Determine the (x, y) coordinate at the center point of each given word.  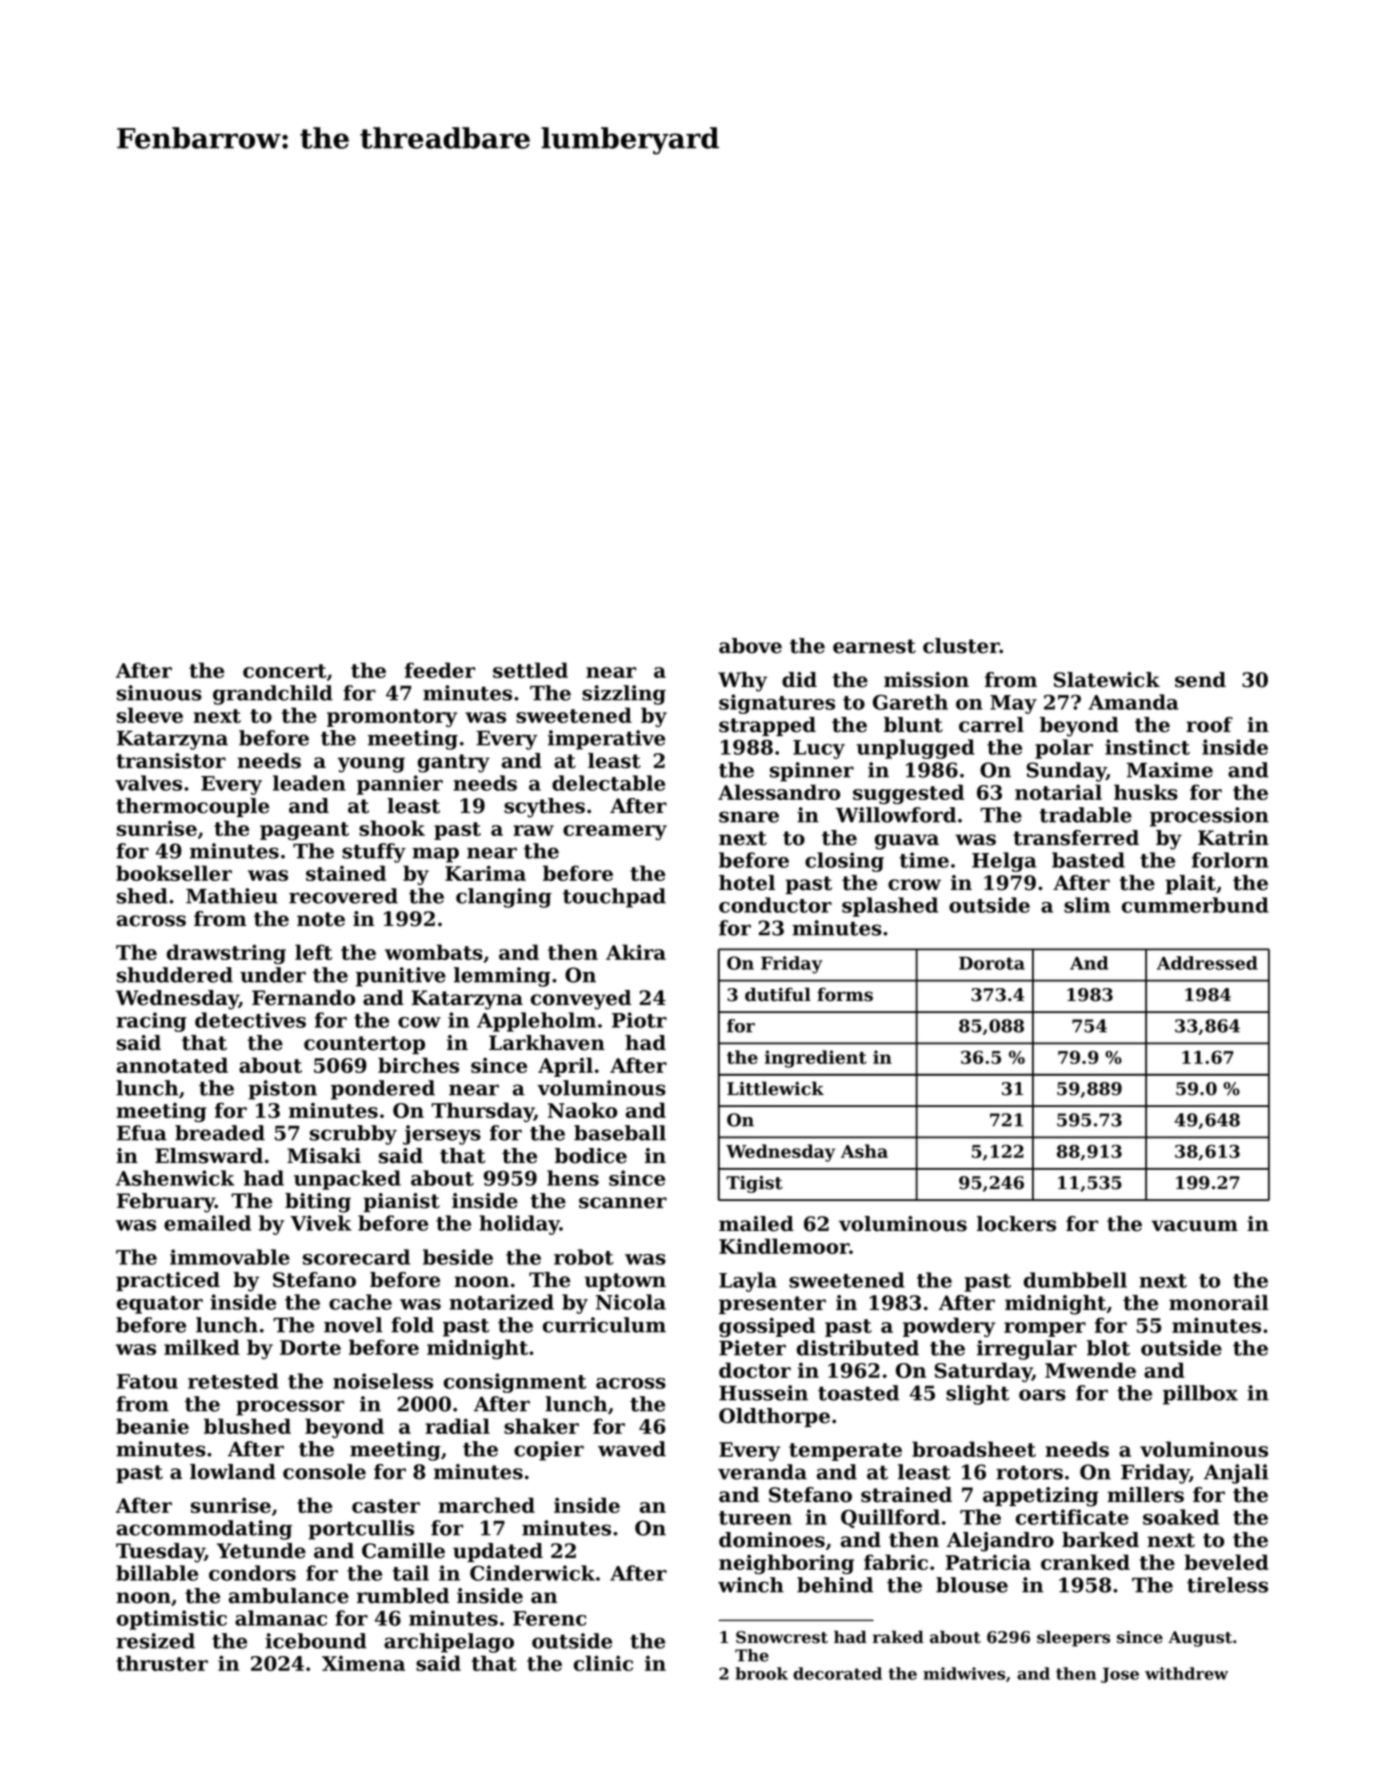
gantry (454, 763)
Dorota (992, 963)
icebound (316, 1641)
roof (1209, 725)
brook (761, 1673)
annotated (172, 1065)
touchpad (614, 898)
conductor (775, 905)
